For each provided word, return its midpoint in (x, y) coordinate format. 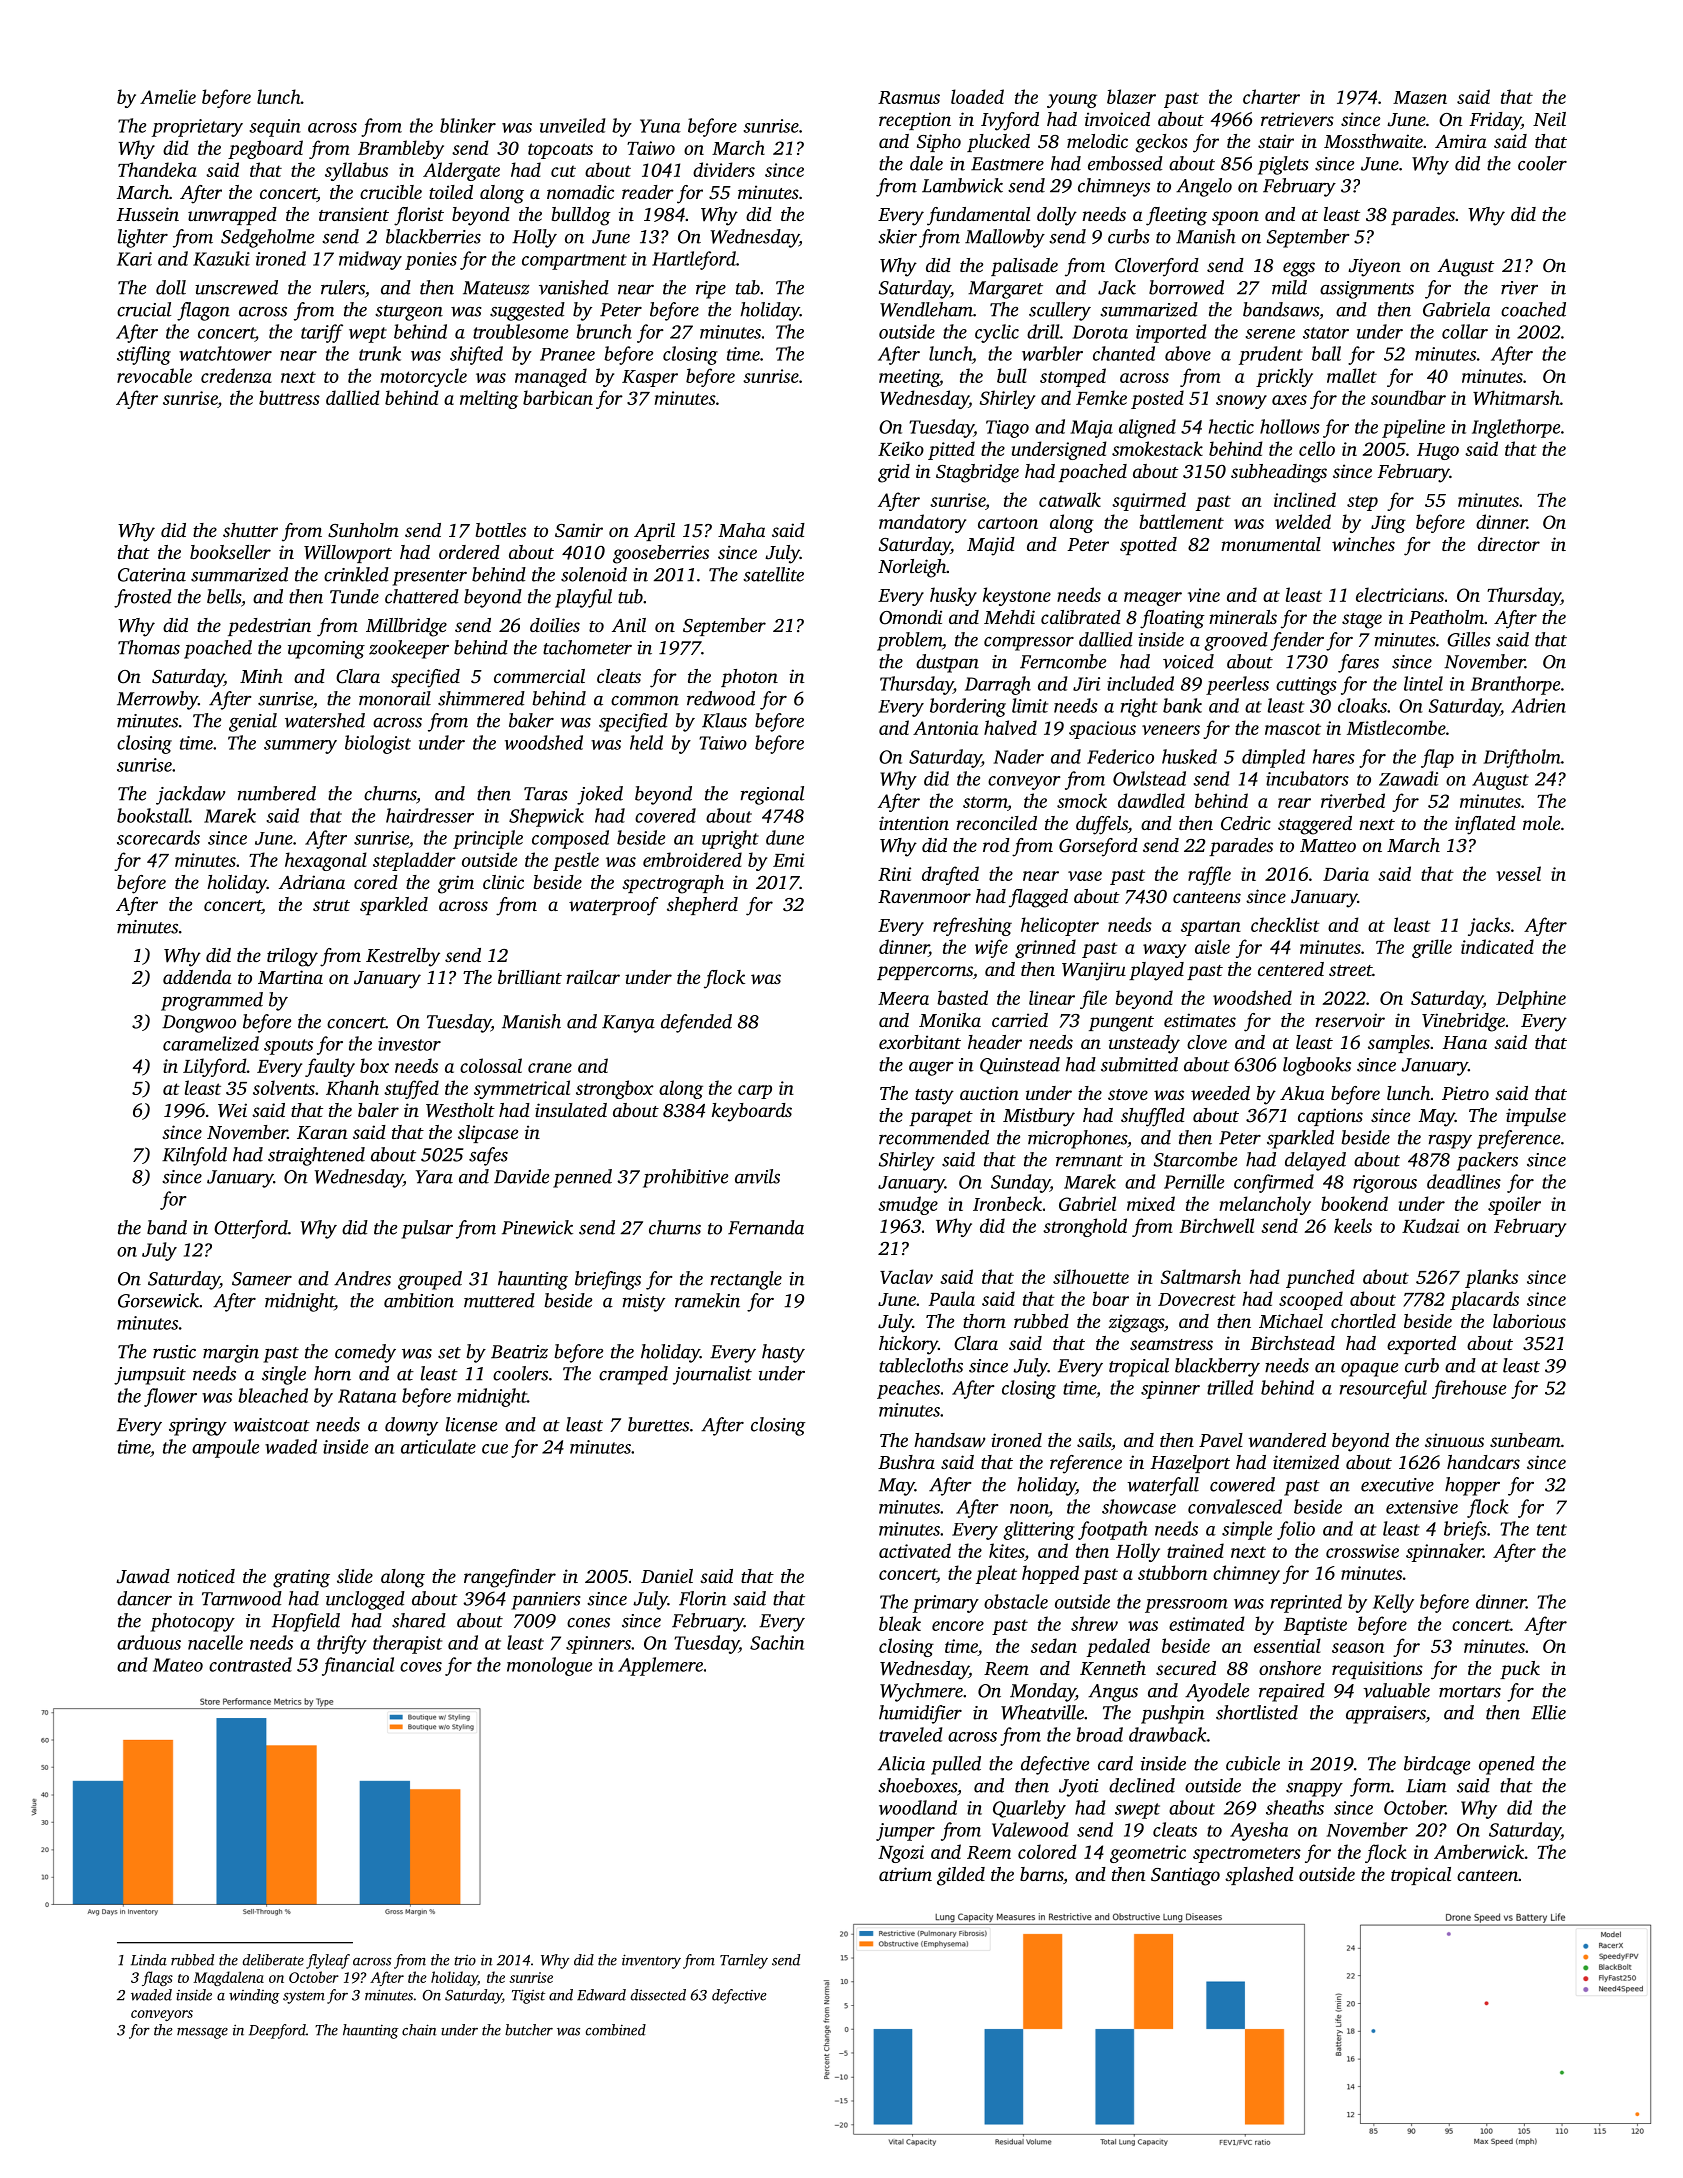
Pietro (1465, 1093)
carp (755, 1092)
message (202, 2033)
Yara (434, 1177)
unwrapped (232, 216)
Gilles (1469, 639)
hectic (1231, 426)
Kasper (650, 378)
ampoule (225, 1448)
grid (894, 473)
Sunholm (363, 530)
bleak (900, 1623)
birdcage (1437, 1765)
